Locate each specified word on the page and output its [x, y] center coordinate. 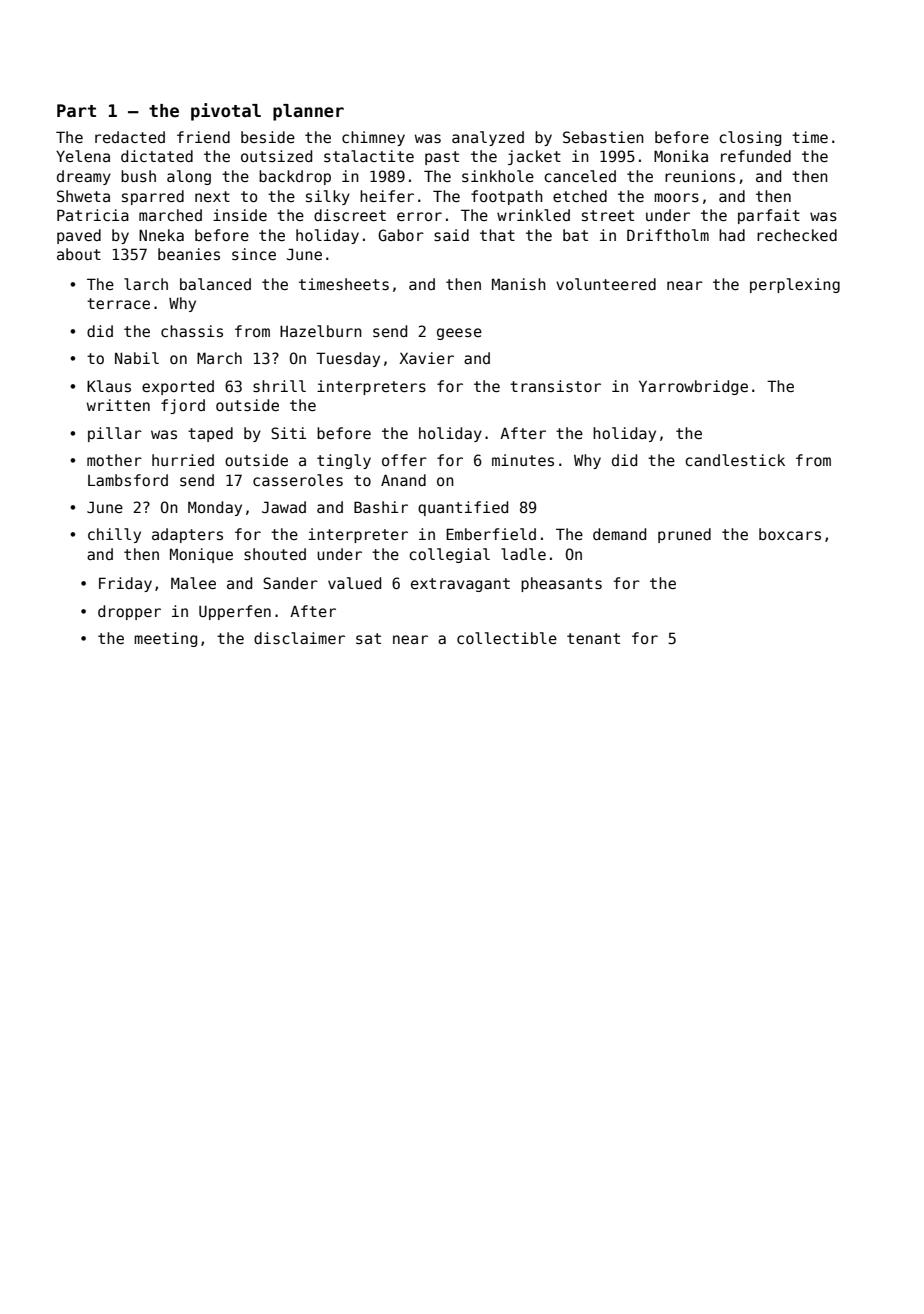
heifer [387, 196]
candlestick [735, 460]
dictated [157, 156]
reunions [700, 176]
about [79, 254]
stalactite [369, 156]
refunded [756, 156]
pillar [115, 434]
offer [404, 460]
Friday [125, 584]
